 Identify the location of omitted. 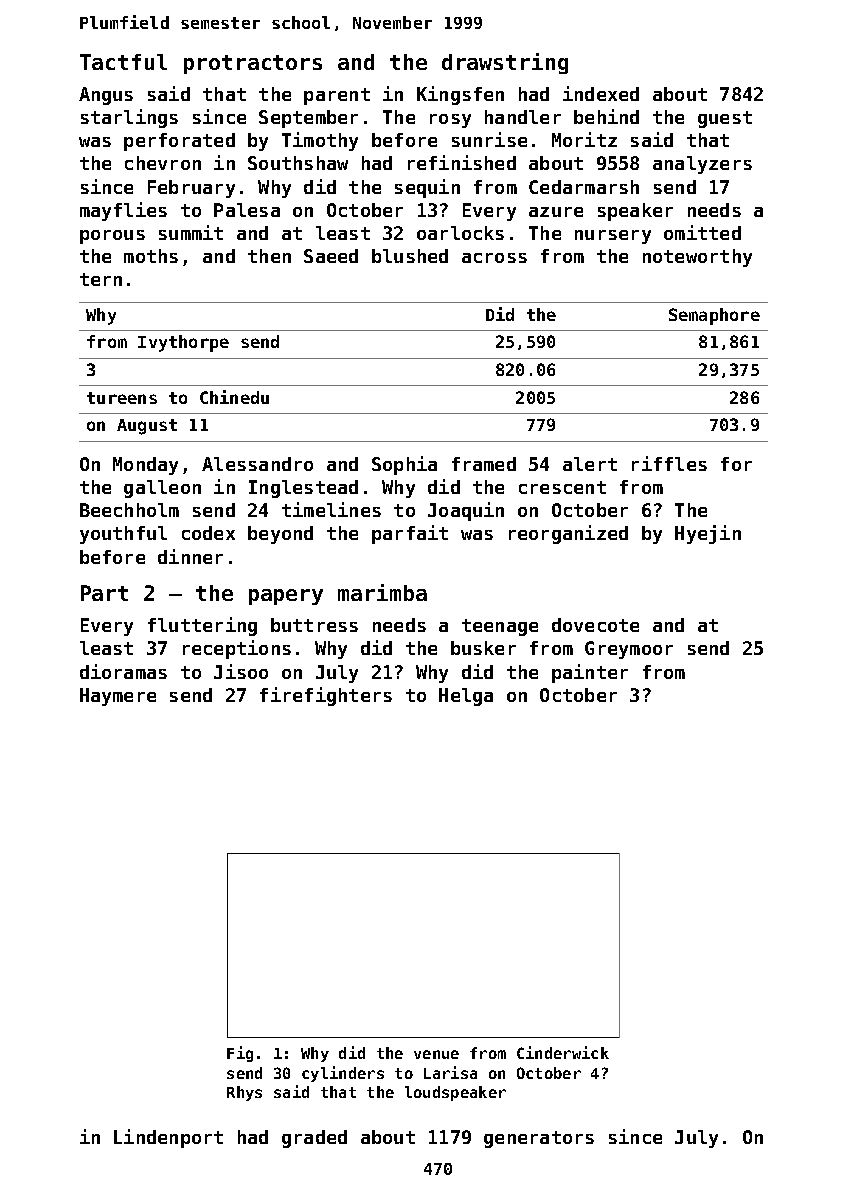
(702, 232).
